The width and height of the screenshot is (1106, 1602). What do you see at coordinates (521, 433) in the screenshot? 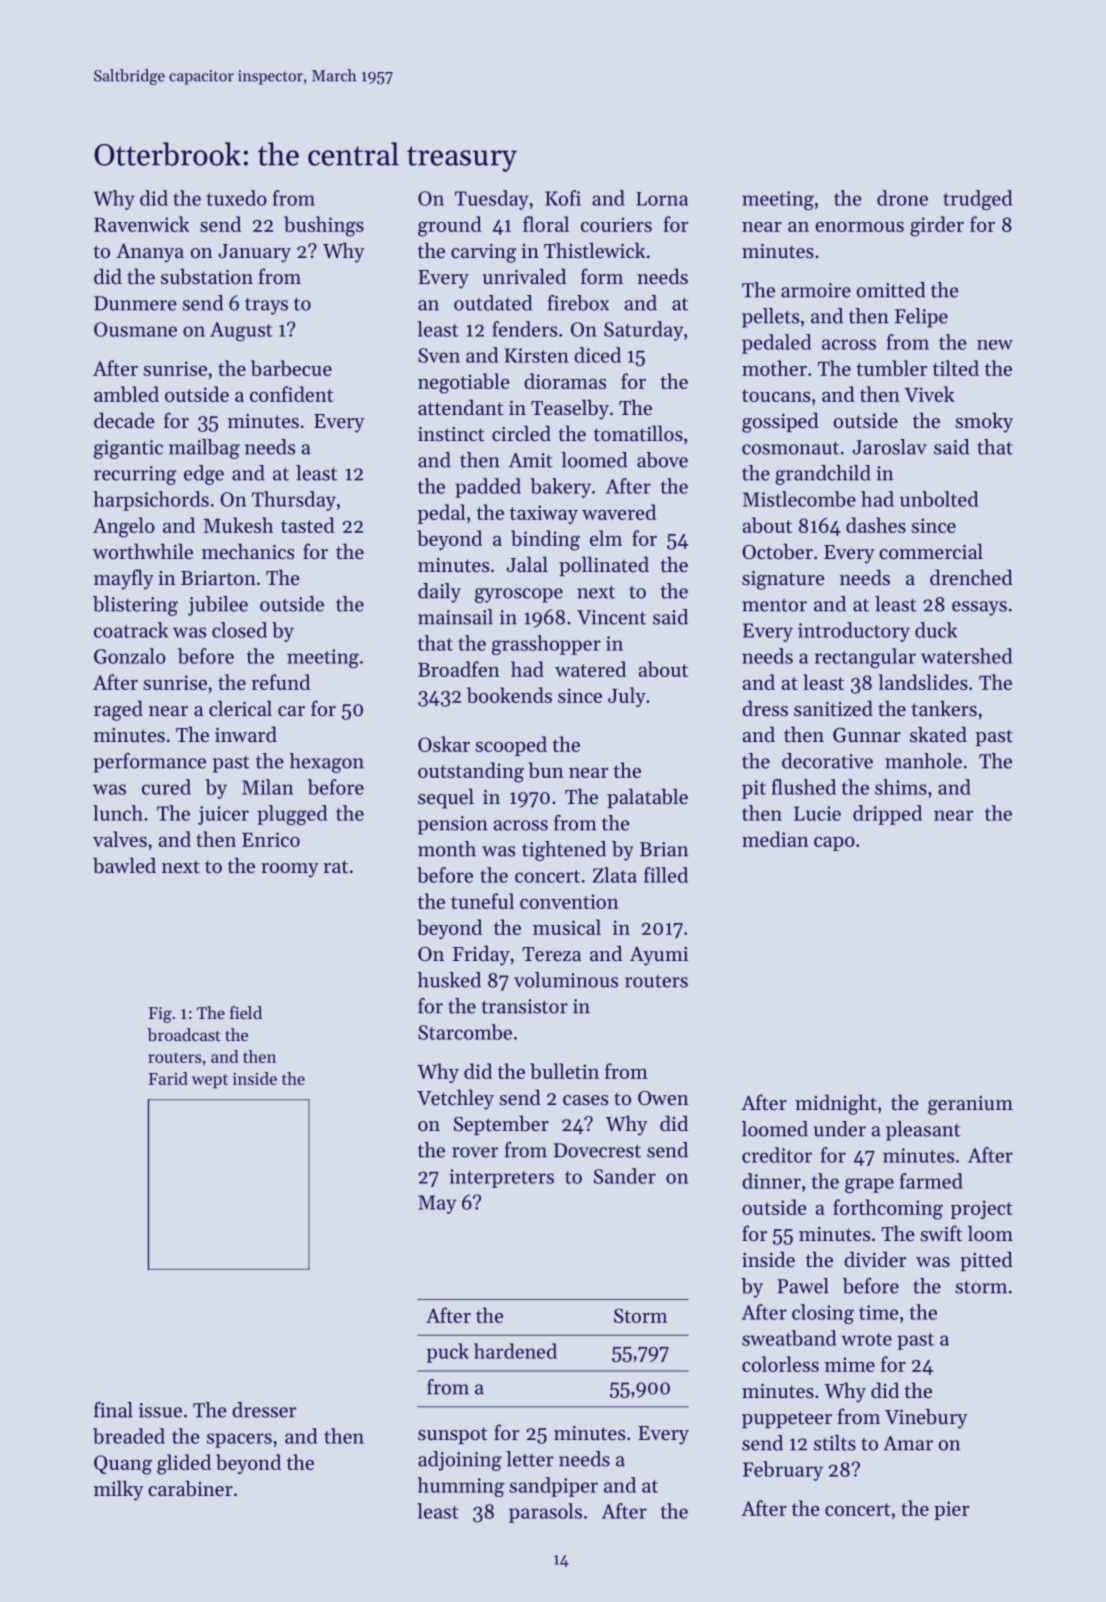
I see `circled` at bounding box center [521, 433].
